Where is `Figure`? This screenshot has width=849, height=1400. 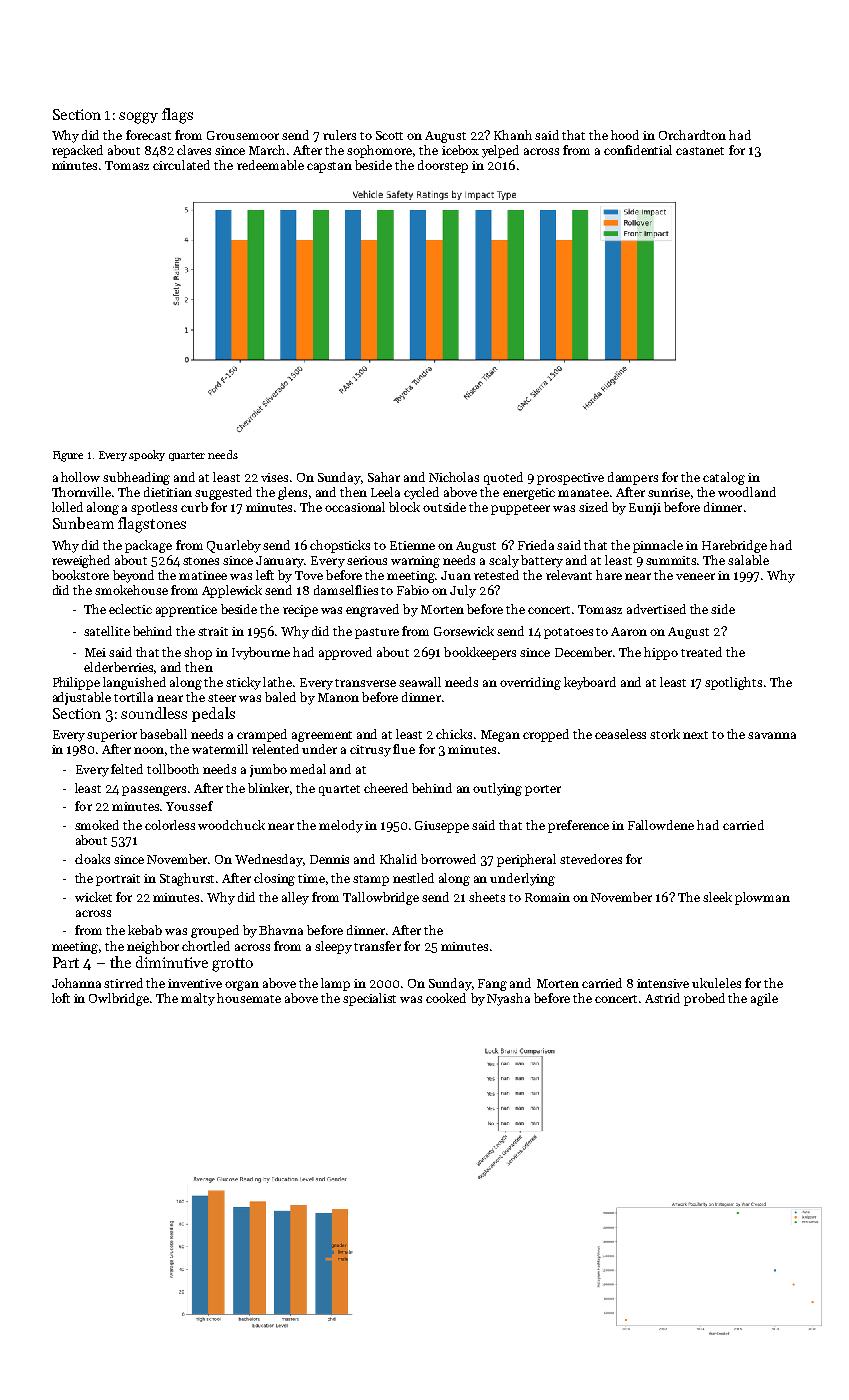
Figure is located at coordinates (68, 456).
